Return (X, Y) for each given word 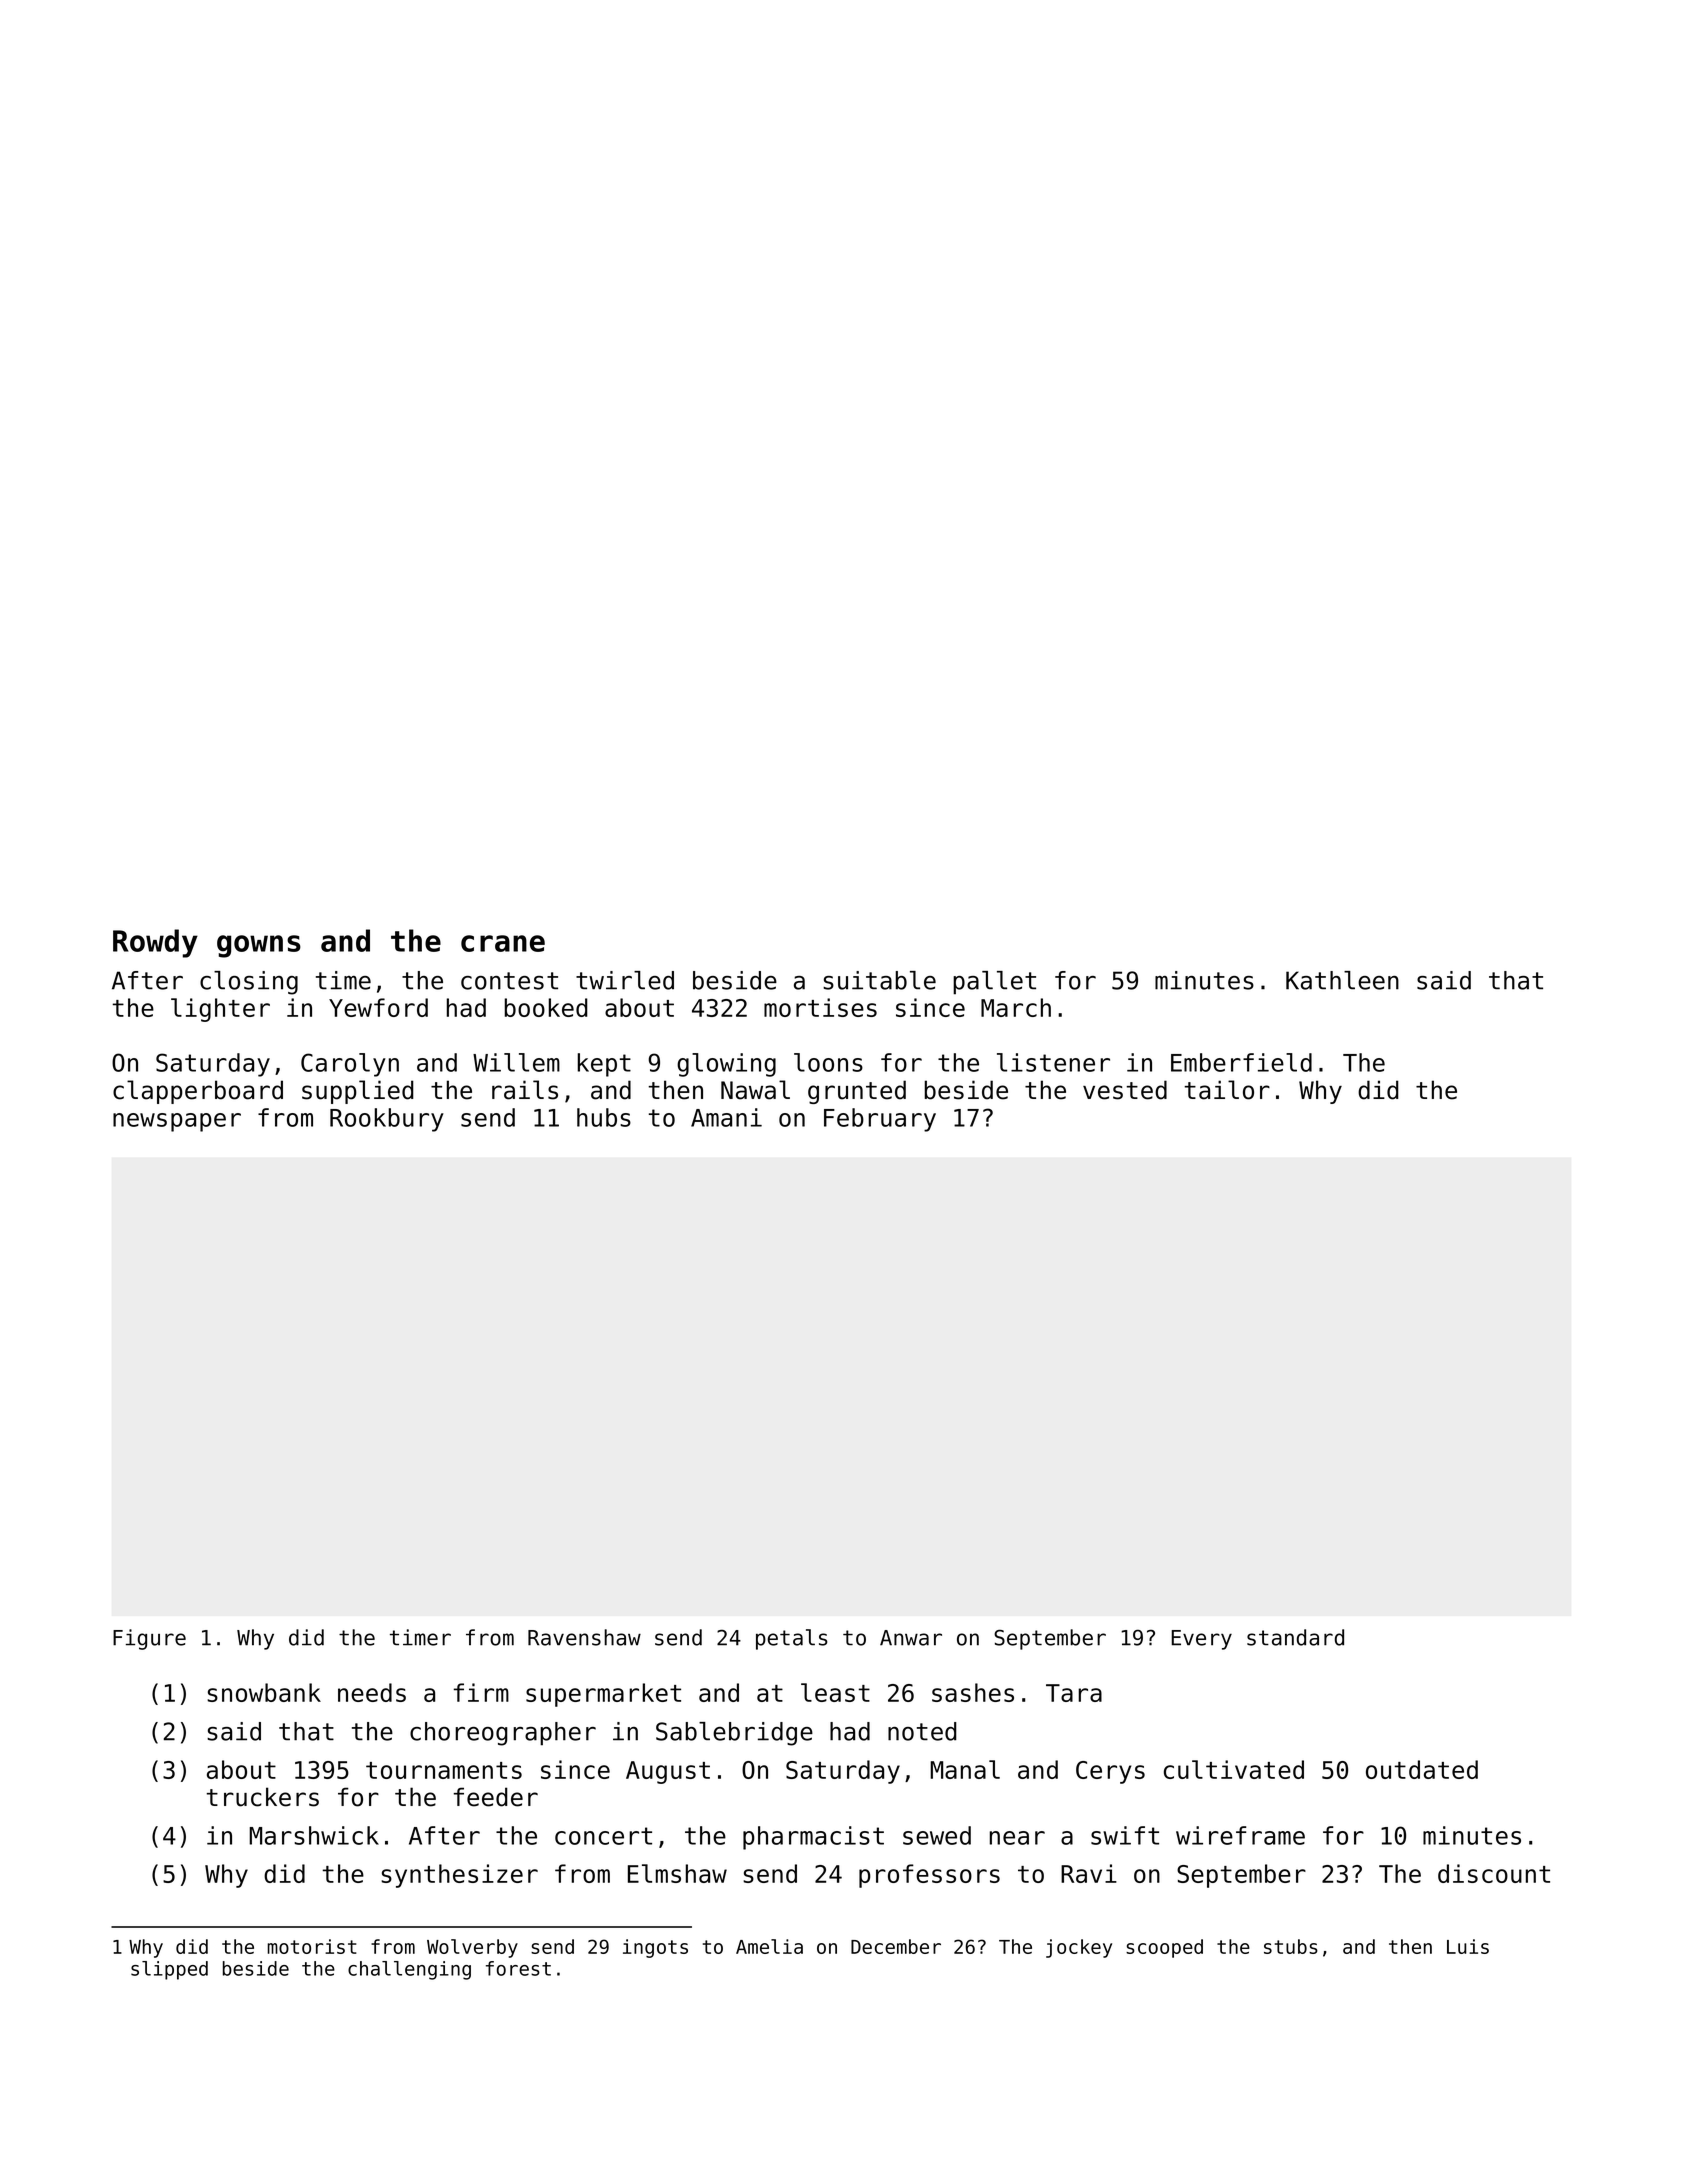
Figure (149, 1639)
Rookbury (387, 1120)
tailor (1227, 1090)
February (880, 1120)
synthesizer (459, 1876)
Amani (726, 1117)
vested (1125, 1090)
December (896, 1946)
